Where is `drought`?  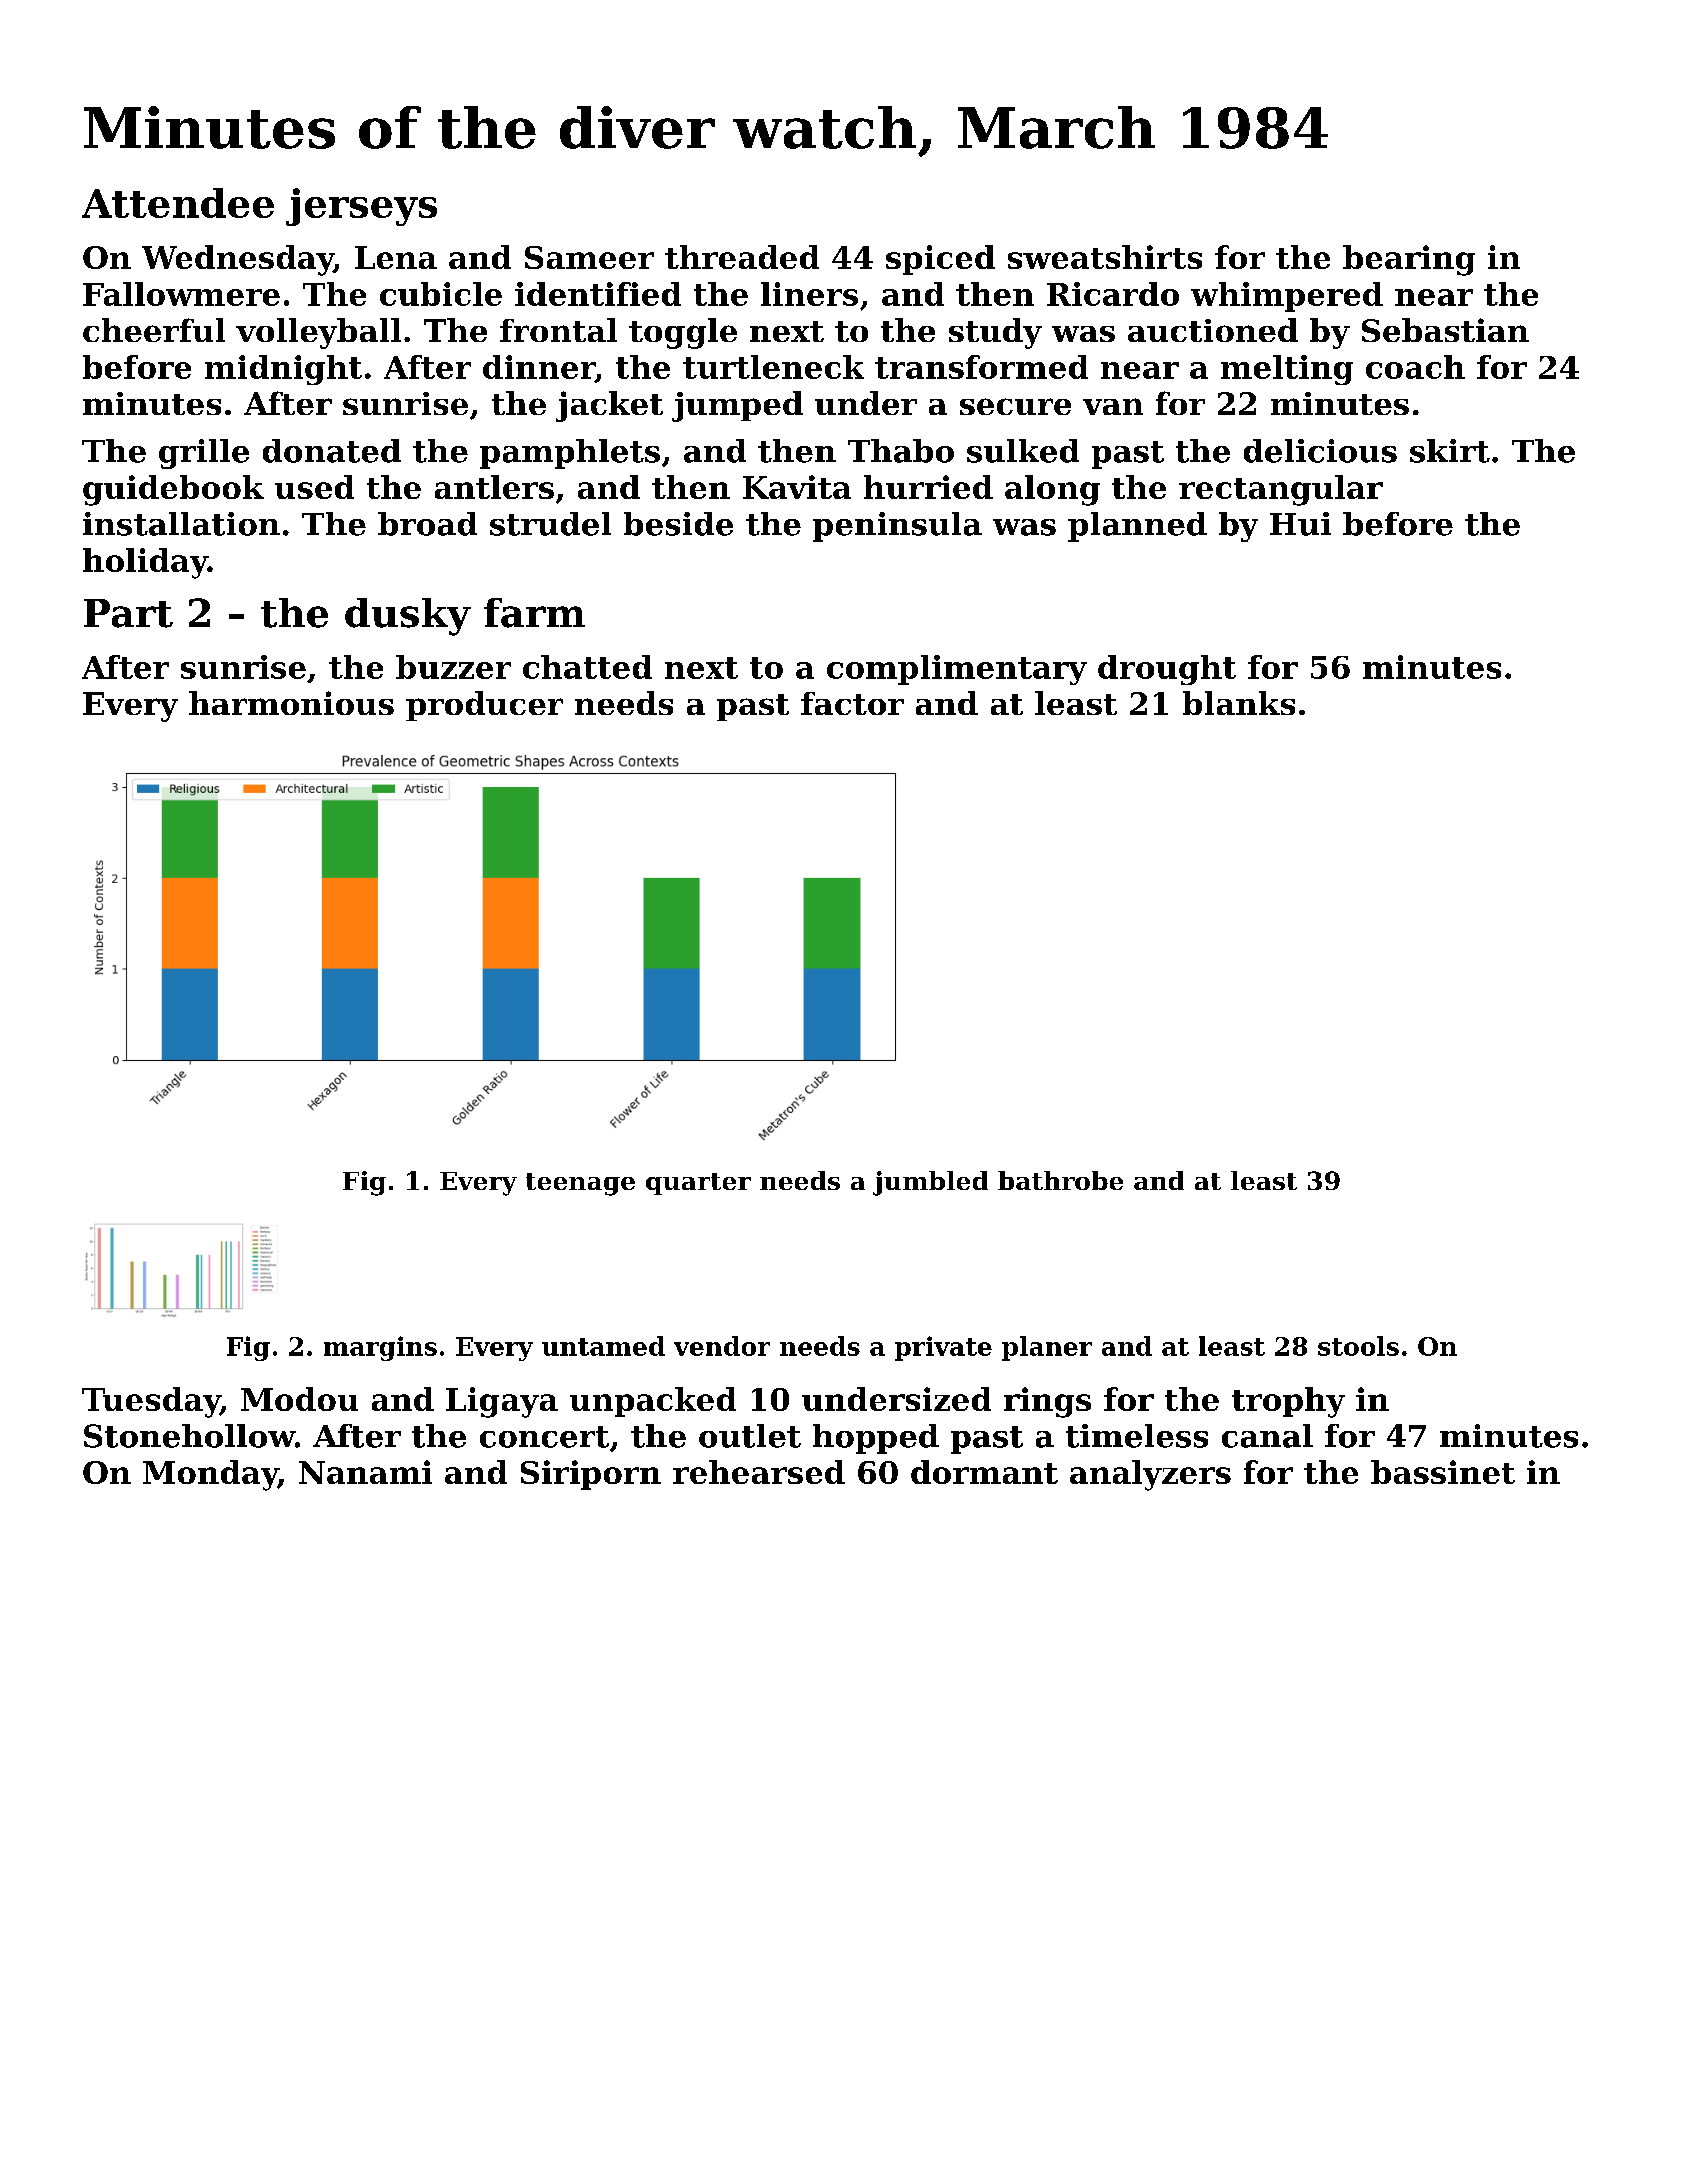 drought is located at coordinates (1167, 670).
